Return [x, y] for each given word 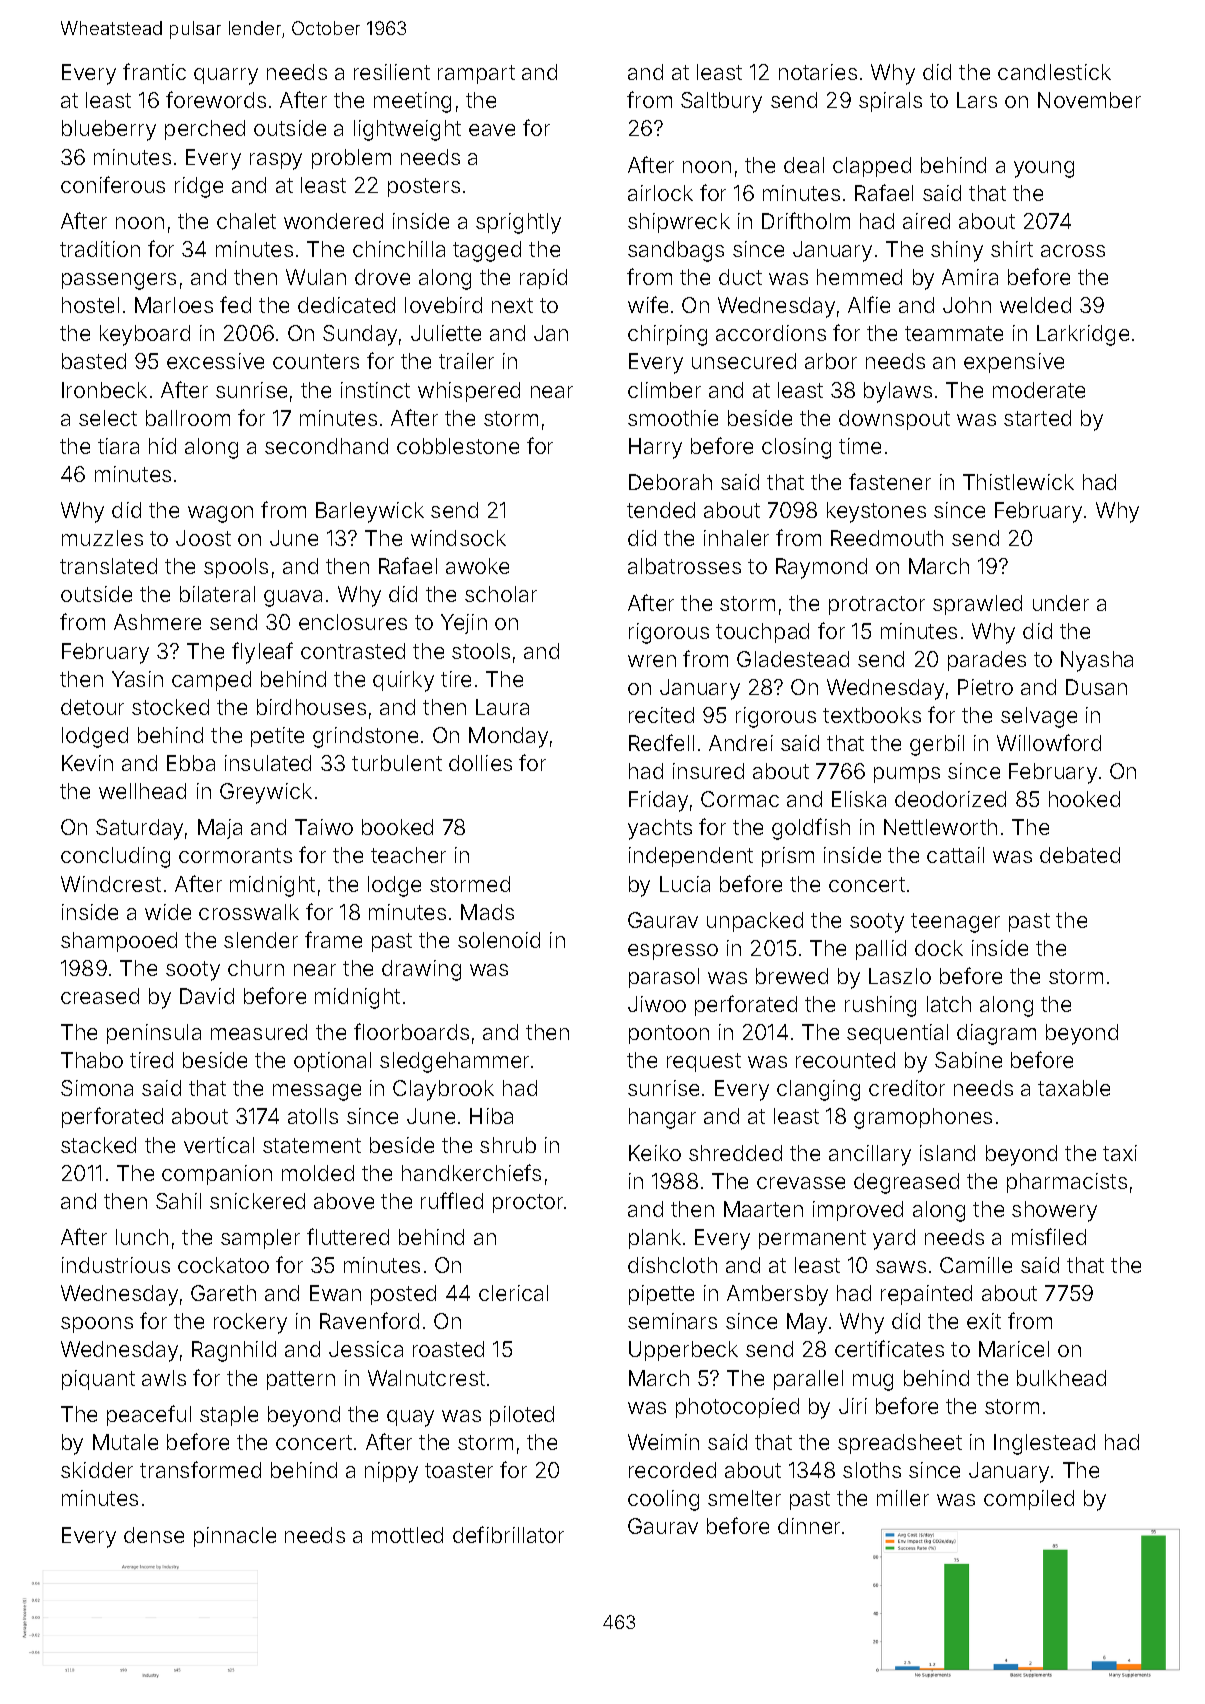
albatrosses [684, 566]
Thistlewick [1018, 482]
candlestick [1054, 72]
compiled [1029, 1500]
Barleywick [370, 512]
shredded [735, 1153]
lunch [142, 1237]
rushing [880, 1006]
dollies [480, 763]
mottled [407, 1535]
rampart [476, 74]
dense [154, 1535]
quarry [226, 76]
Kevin [87, 763]
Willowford [1049, 742]
